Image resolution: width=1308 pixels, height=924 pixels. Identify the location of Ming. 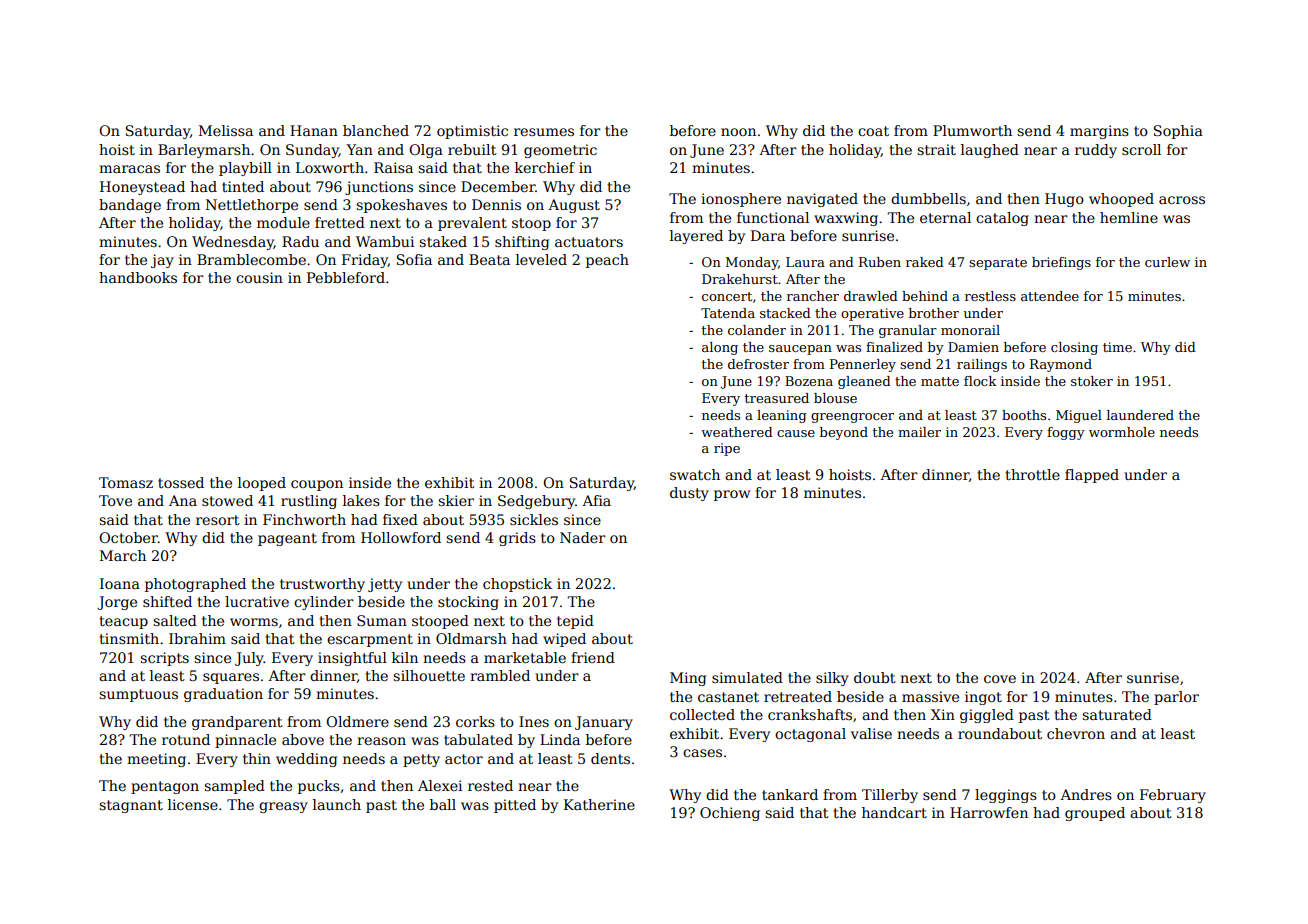
(688, 679).
